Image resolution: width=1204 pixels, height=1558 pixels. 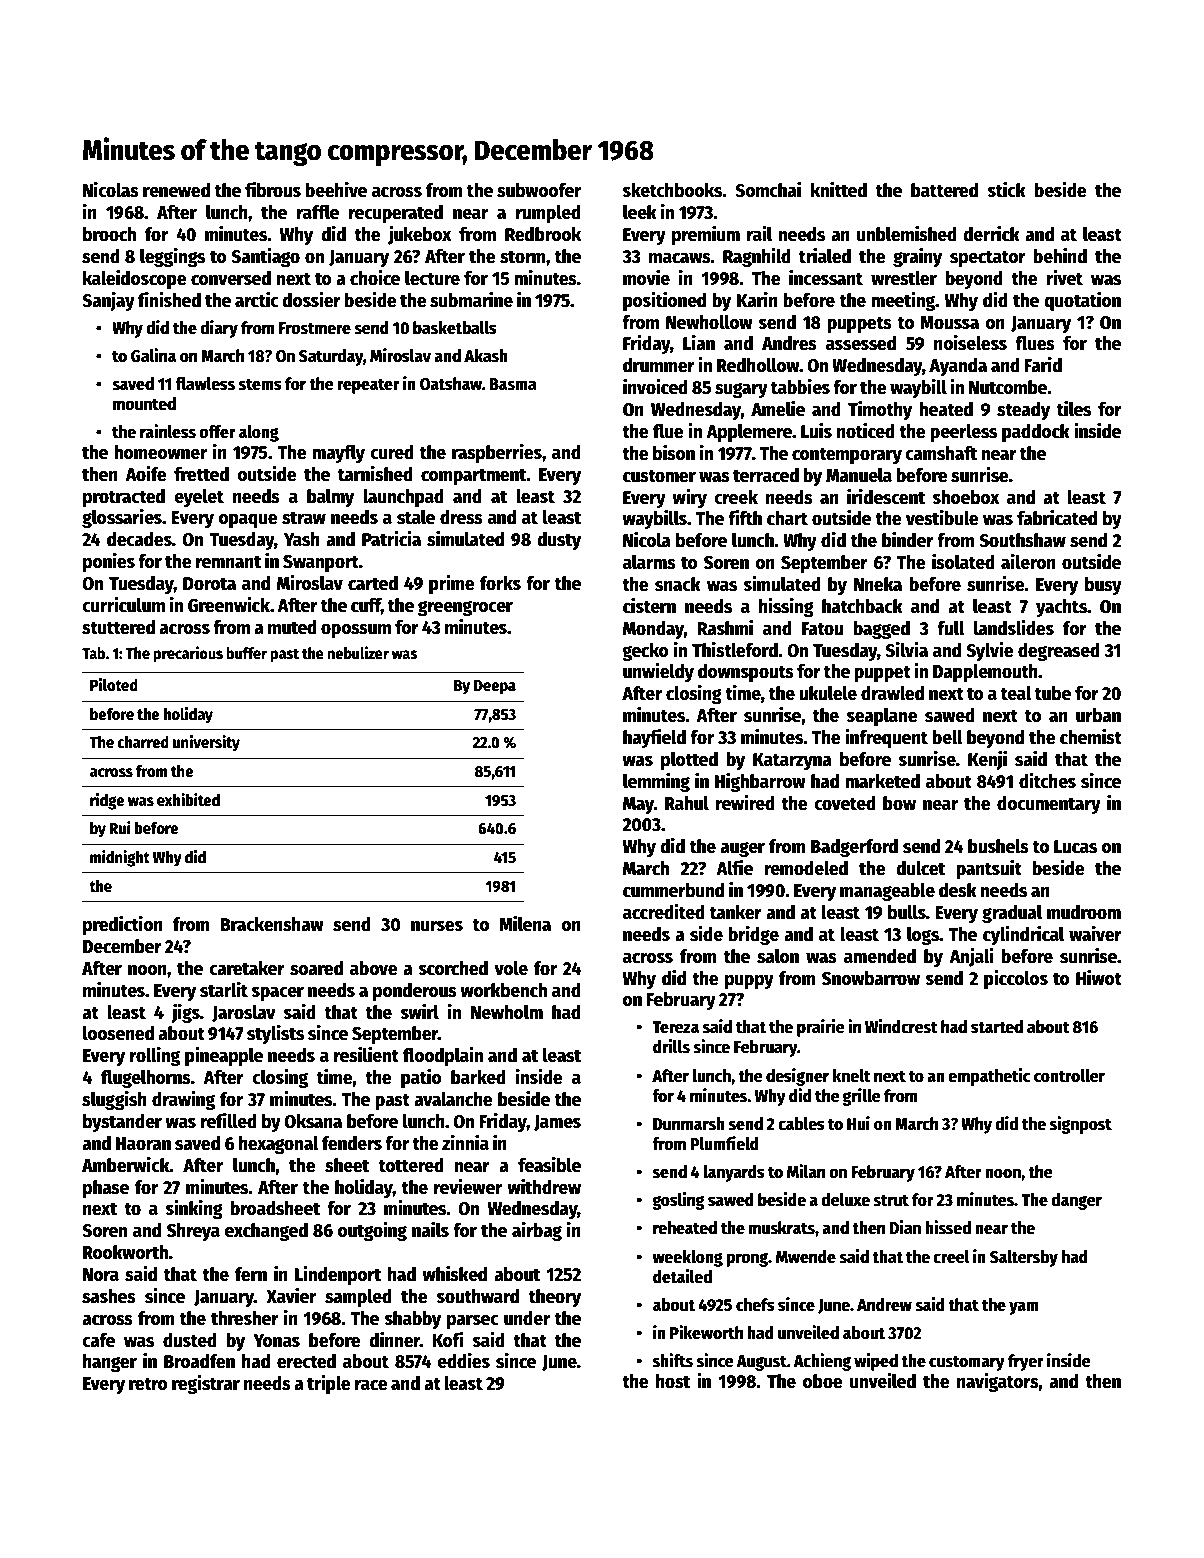 What do you see at coordinates (336, 190) in the screenshot?
I see `beehive` at bounding box center [336, 190].
